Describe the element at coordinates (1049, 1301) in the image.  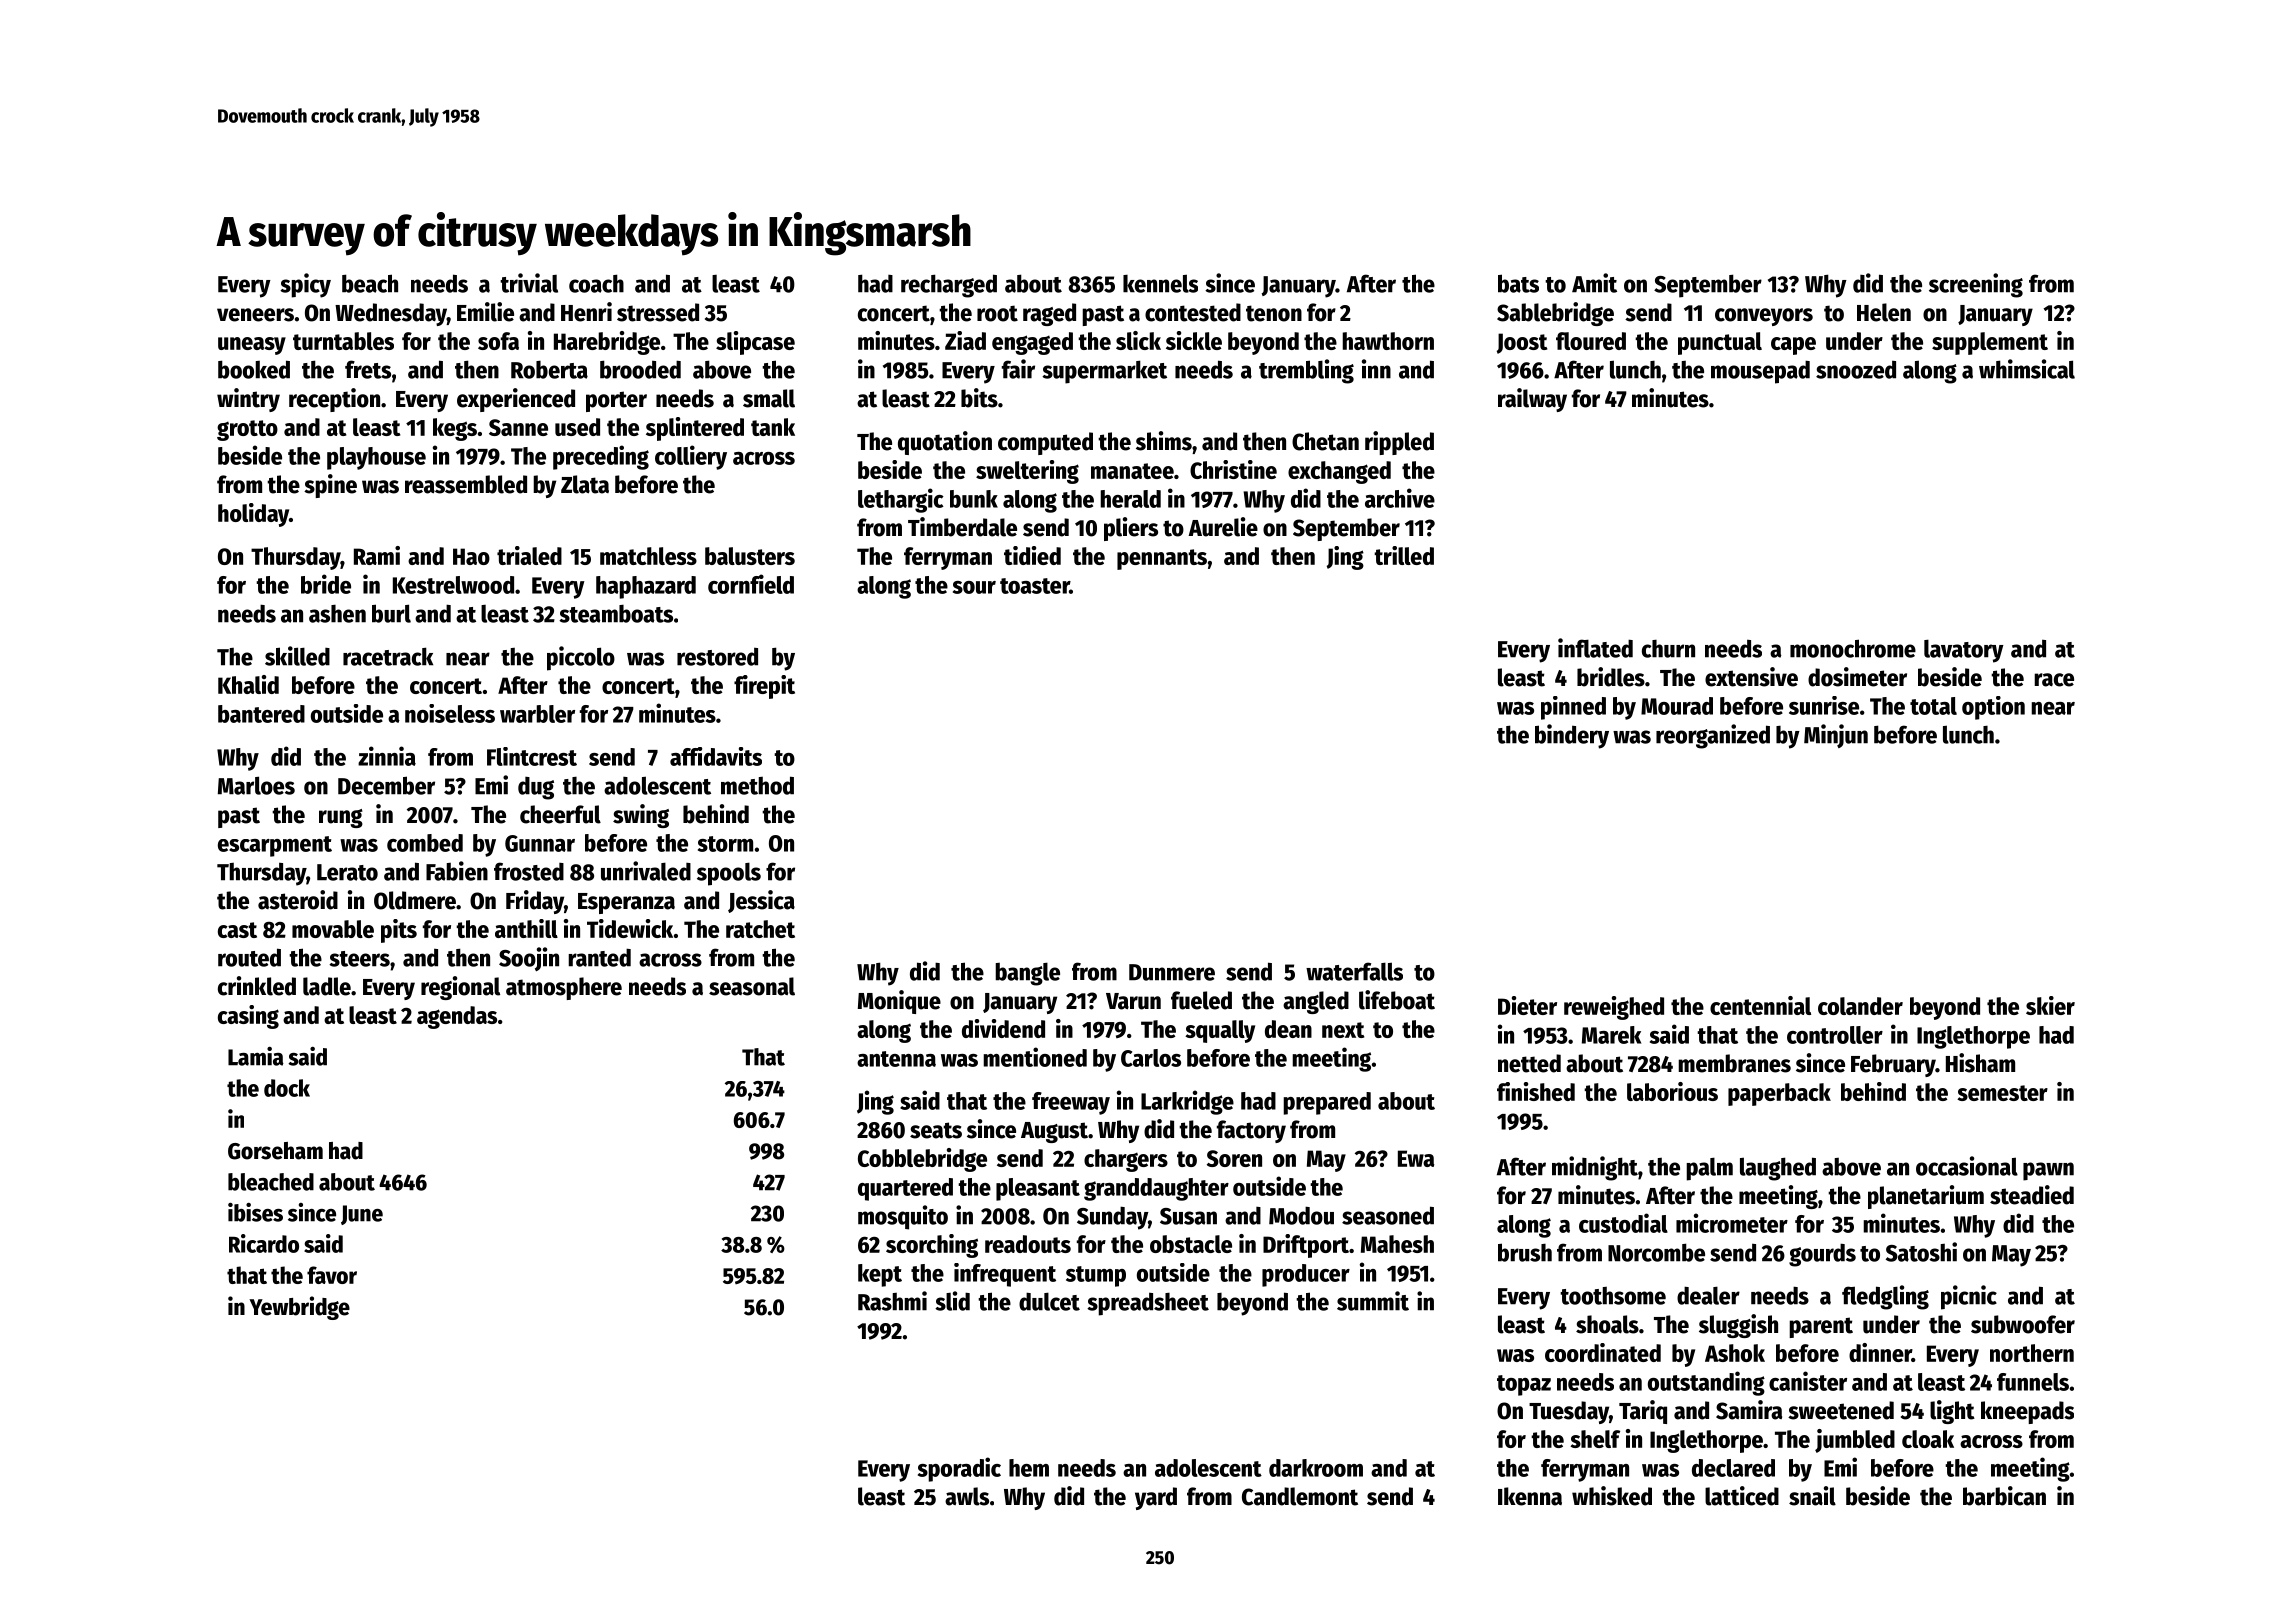
I see `dulcet` at that location.
